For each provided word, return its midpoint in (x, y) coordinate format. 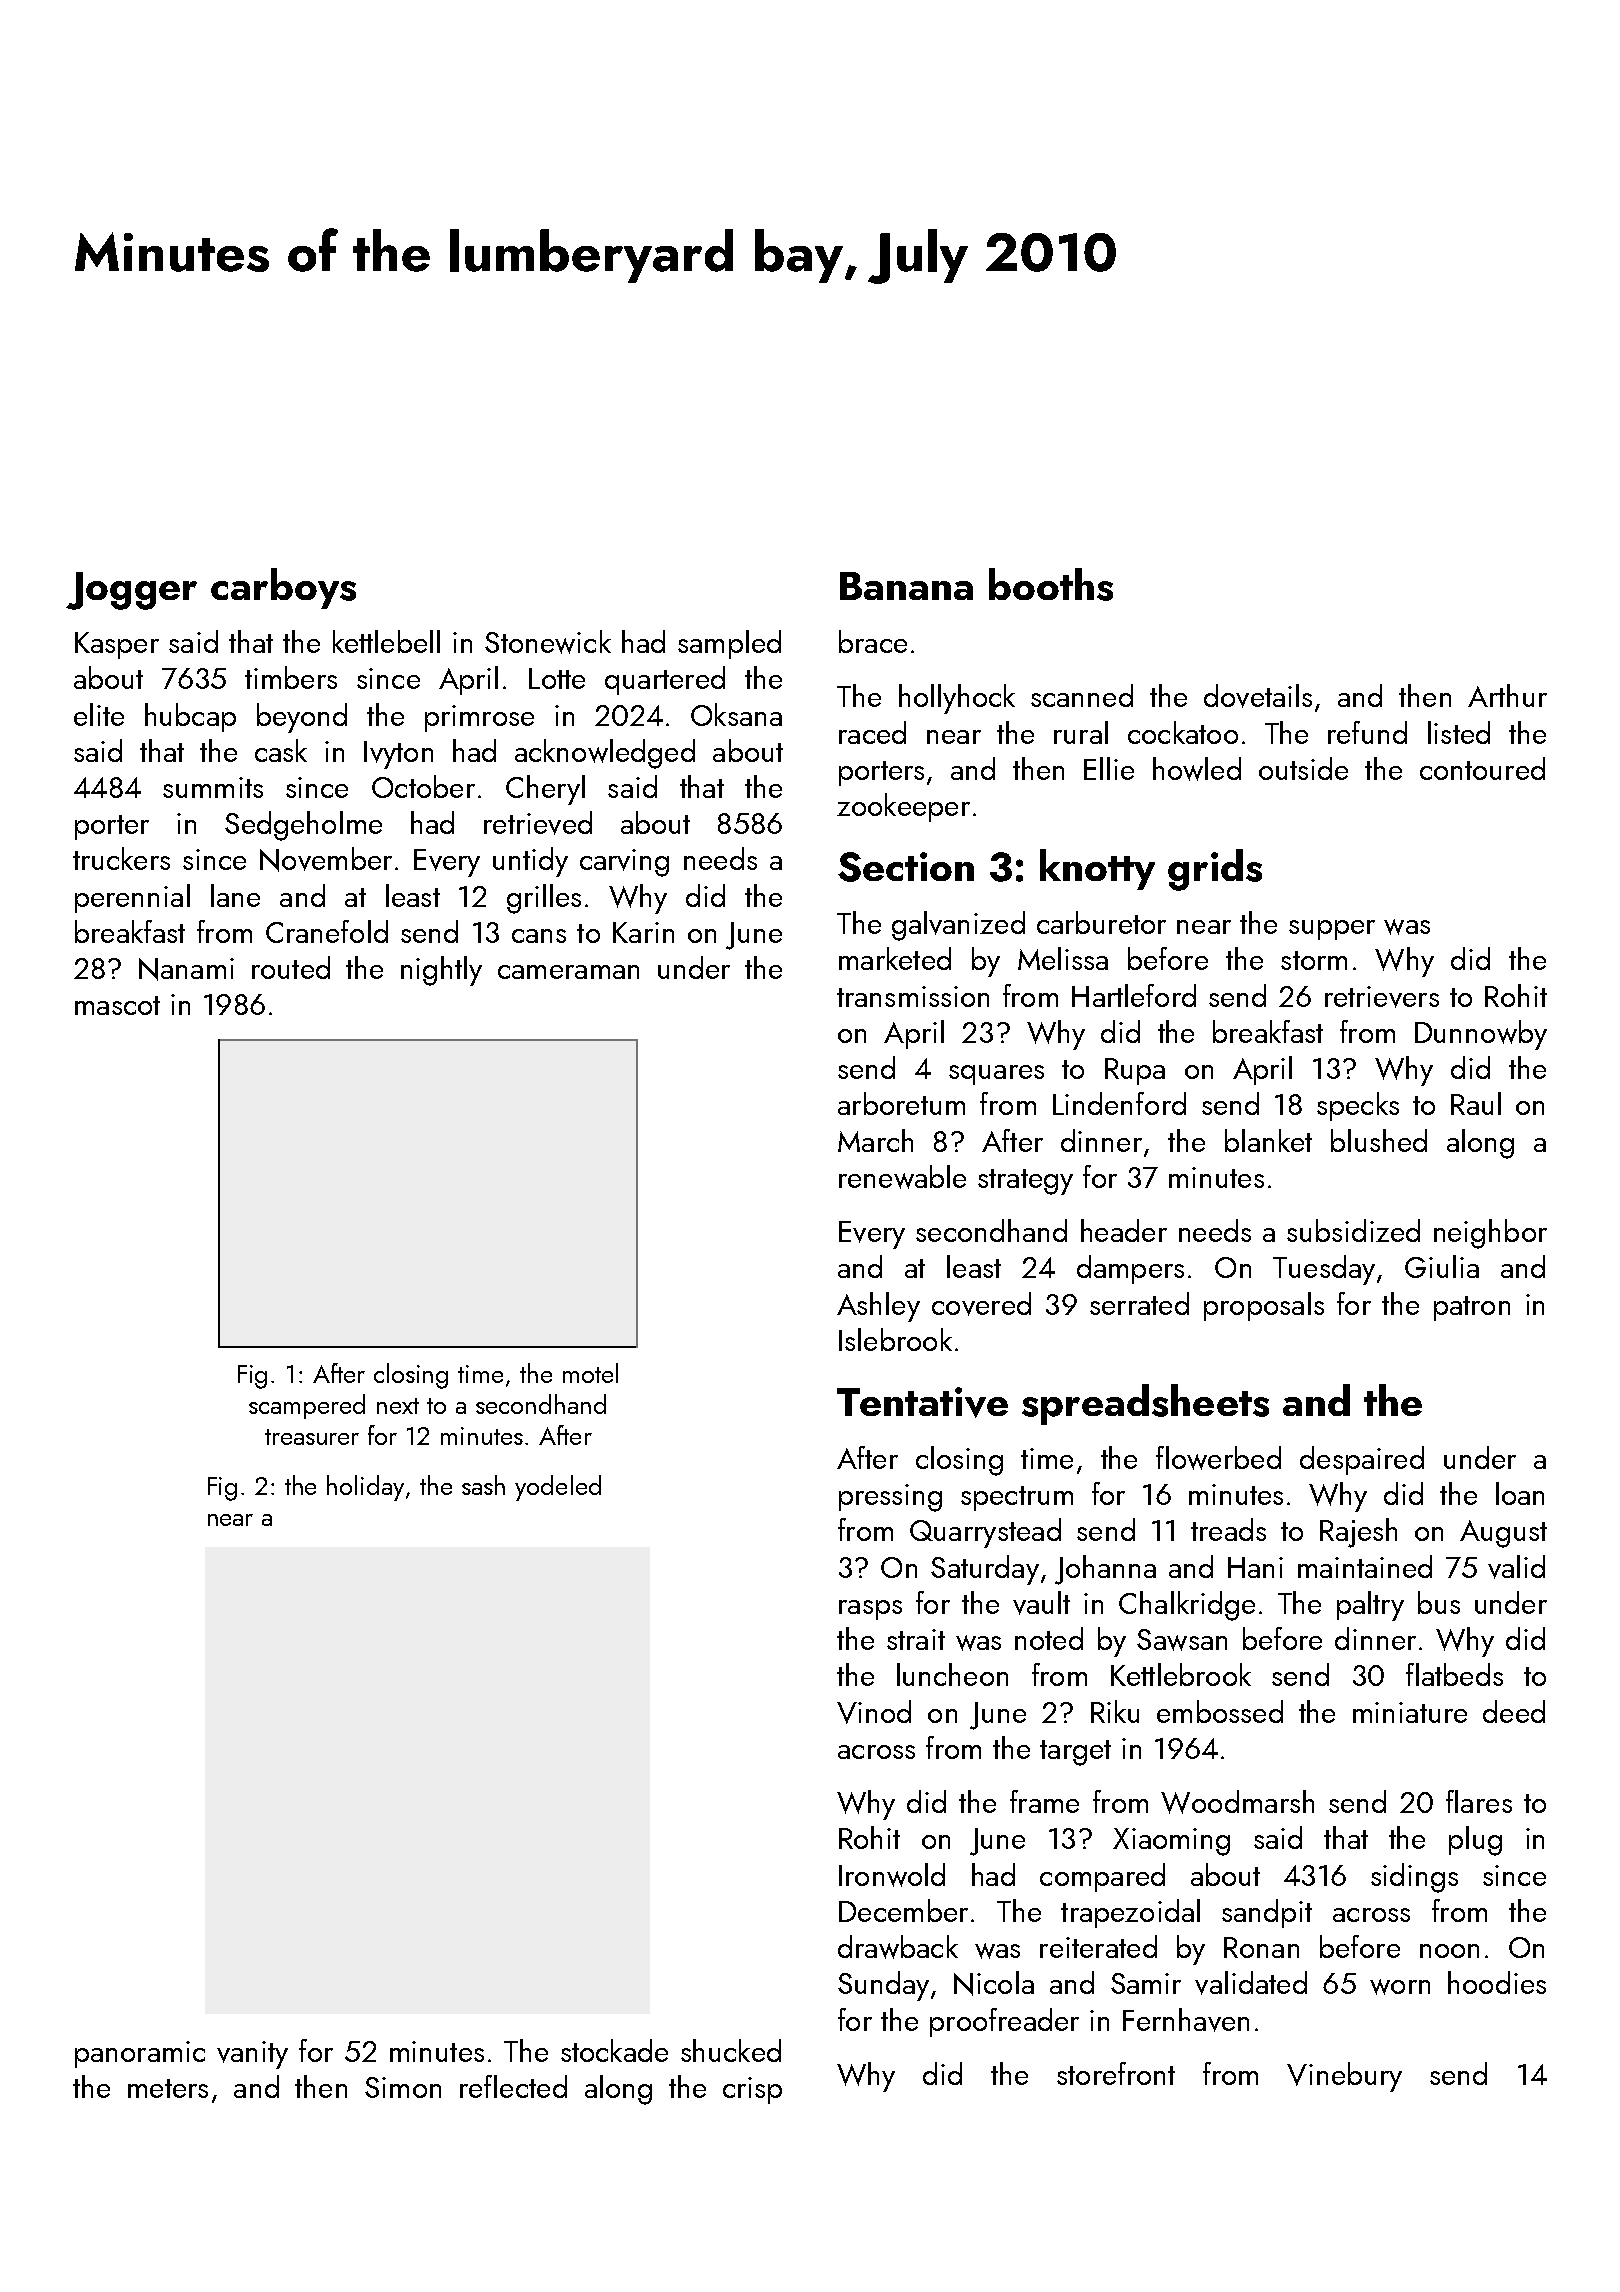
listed (1459, 732)
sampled (729, 644)
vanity (252, 2055)
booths (1051, 584)
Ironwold (892, 1875)
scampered (307, 1406)
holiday (365, 1488)
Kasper (117, 645)
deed (1514, 1711)
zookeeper (903, 807)
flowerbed (1218, 1458)
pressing (890, 1498)
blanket (1268, 1140)
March (875, 1140)
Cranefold (327, 931)
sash (483, 1485)
